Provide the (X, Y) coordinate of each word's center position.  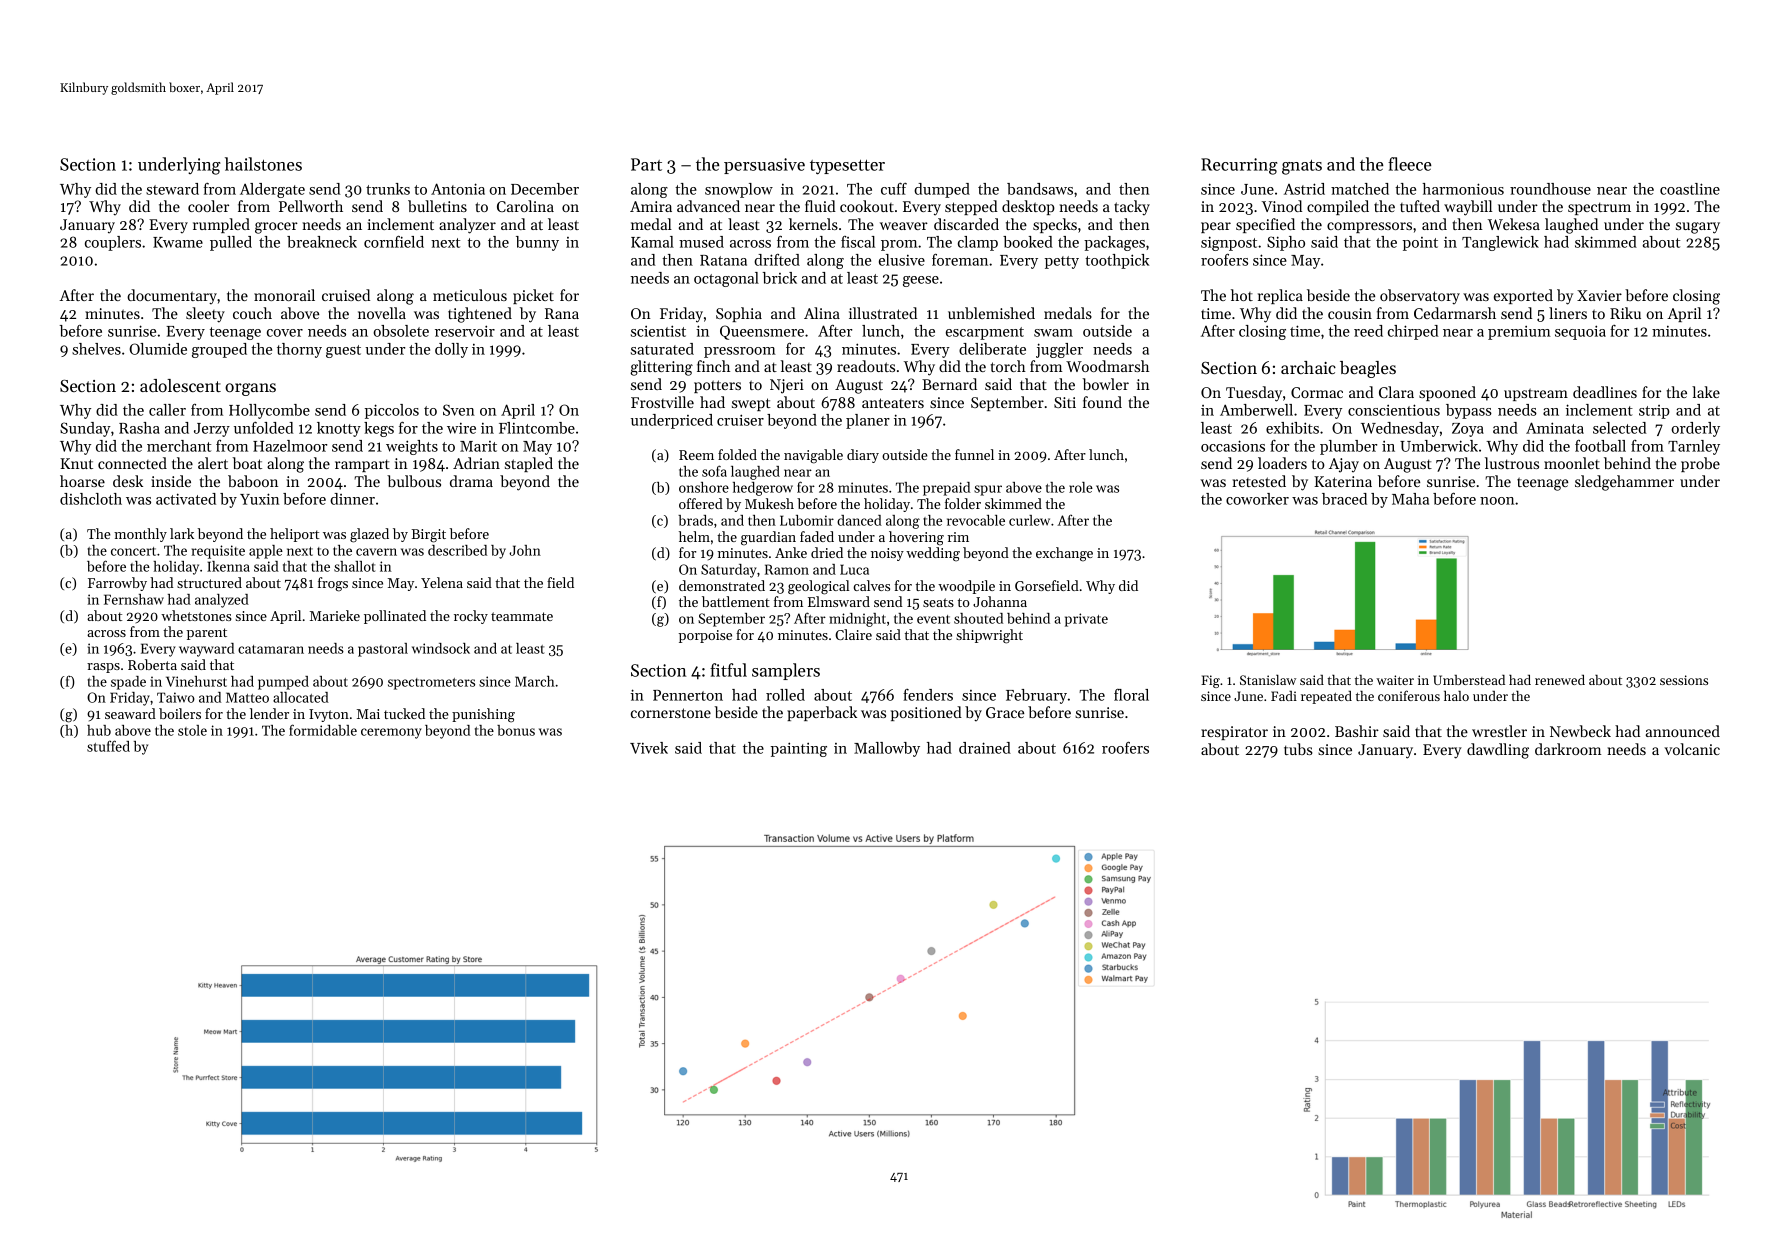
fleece (1410, 164)
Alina (822, 313)
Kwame (178, 242)
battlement (736, 601)
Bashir (1357, 731)
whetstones (196, 615)
